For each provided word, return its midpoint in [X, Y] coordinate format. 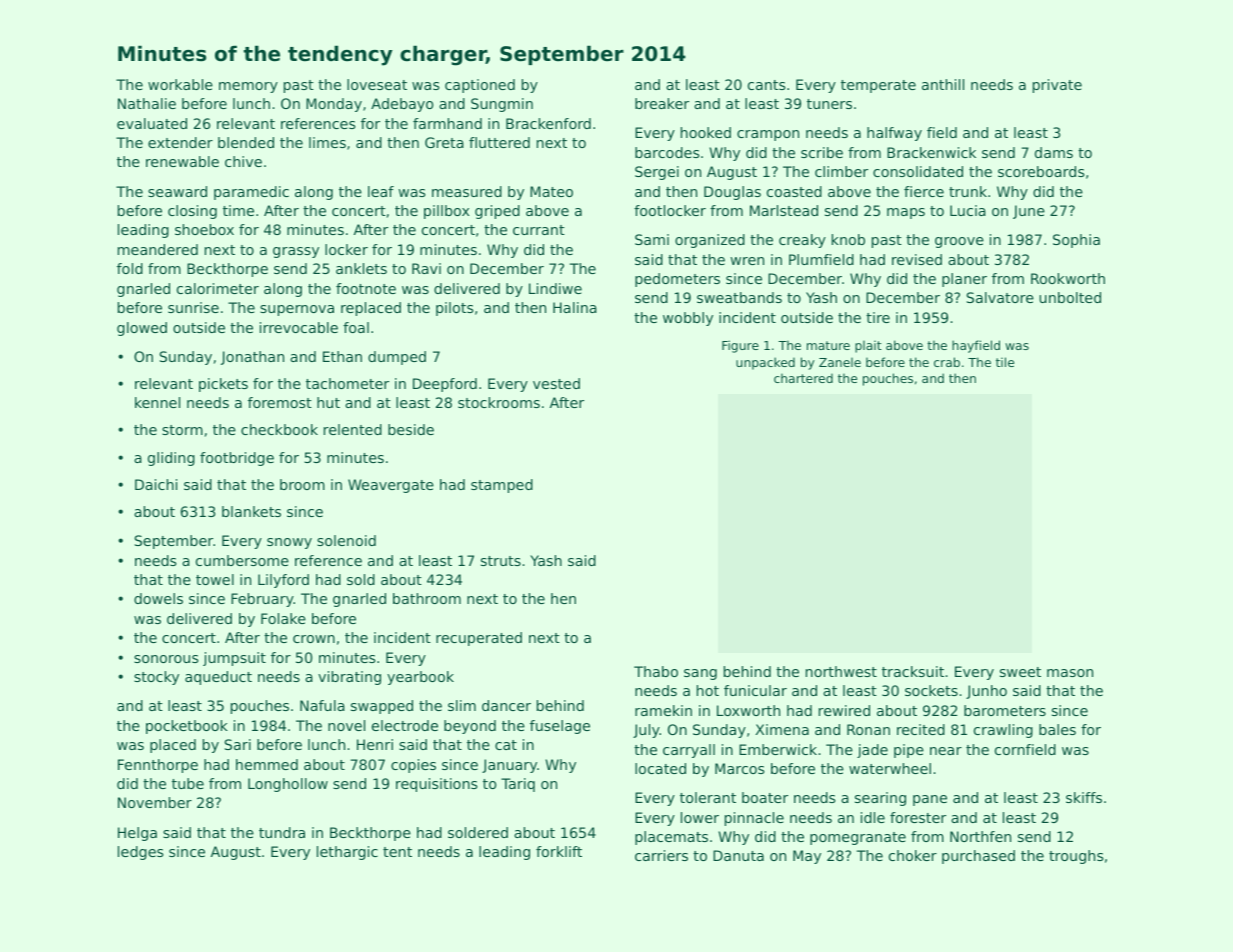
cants [766, 85]
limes [327, 142]
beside [411, 429]
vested [556, 383]
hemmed [267, 764]
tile [1005, 362]
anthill [943, 84]
